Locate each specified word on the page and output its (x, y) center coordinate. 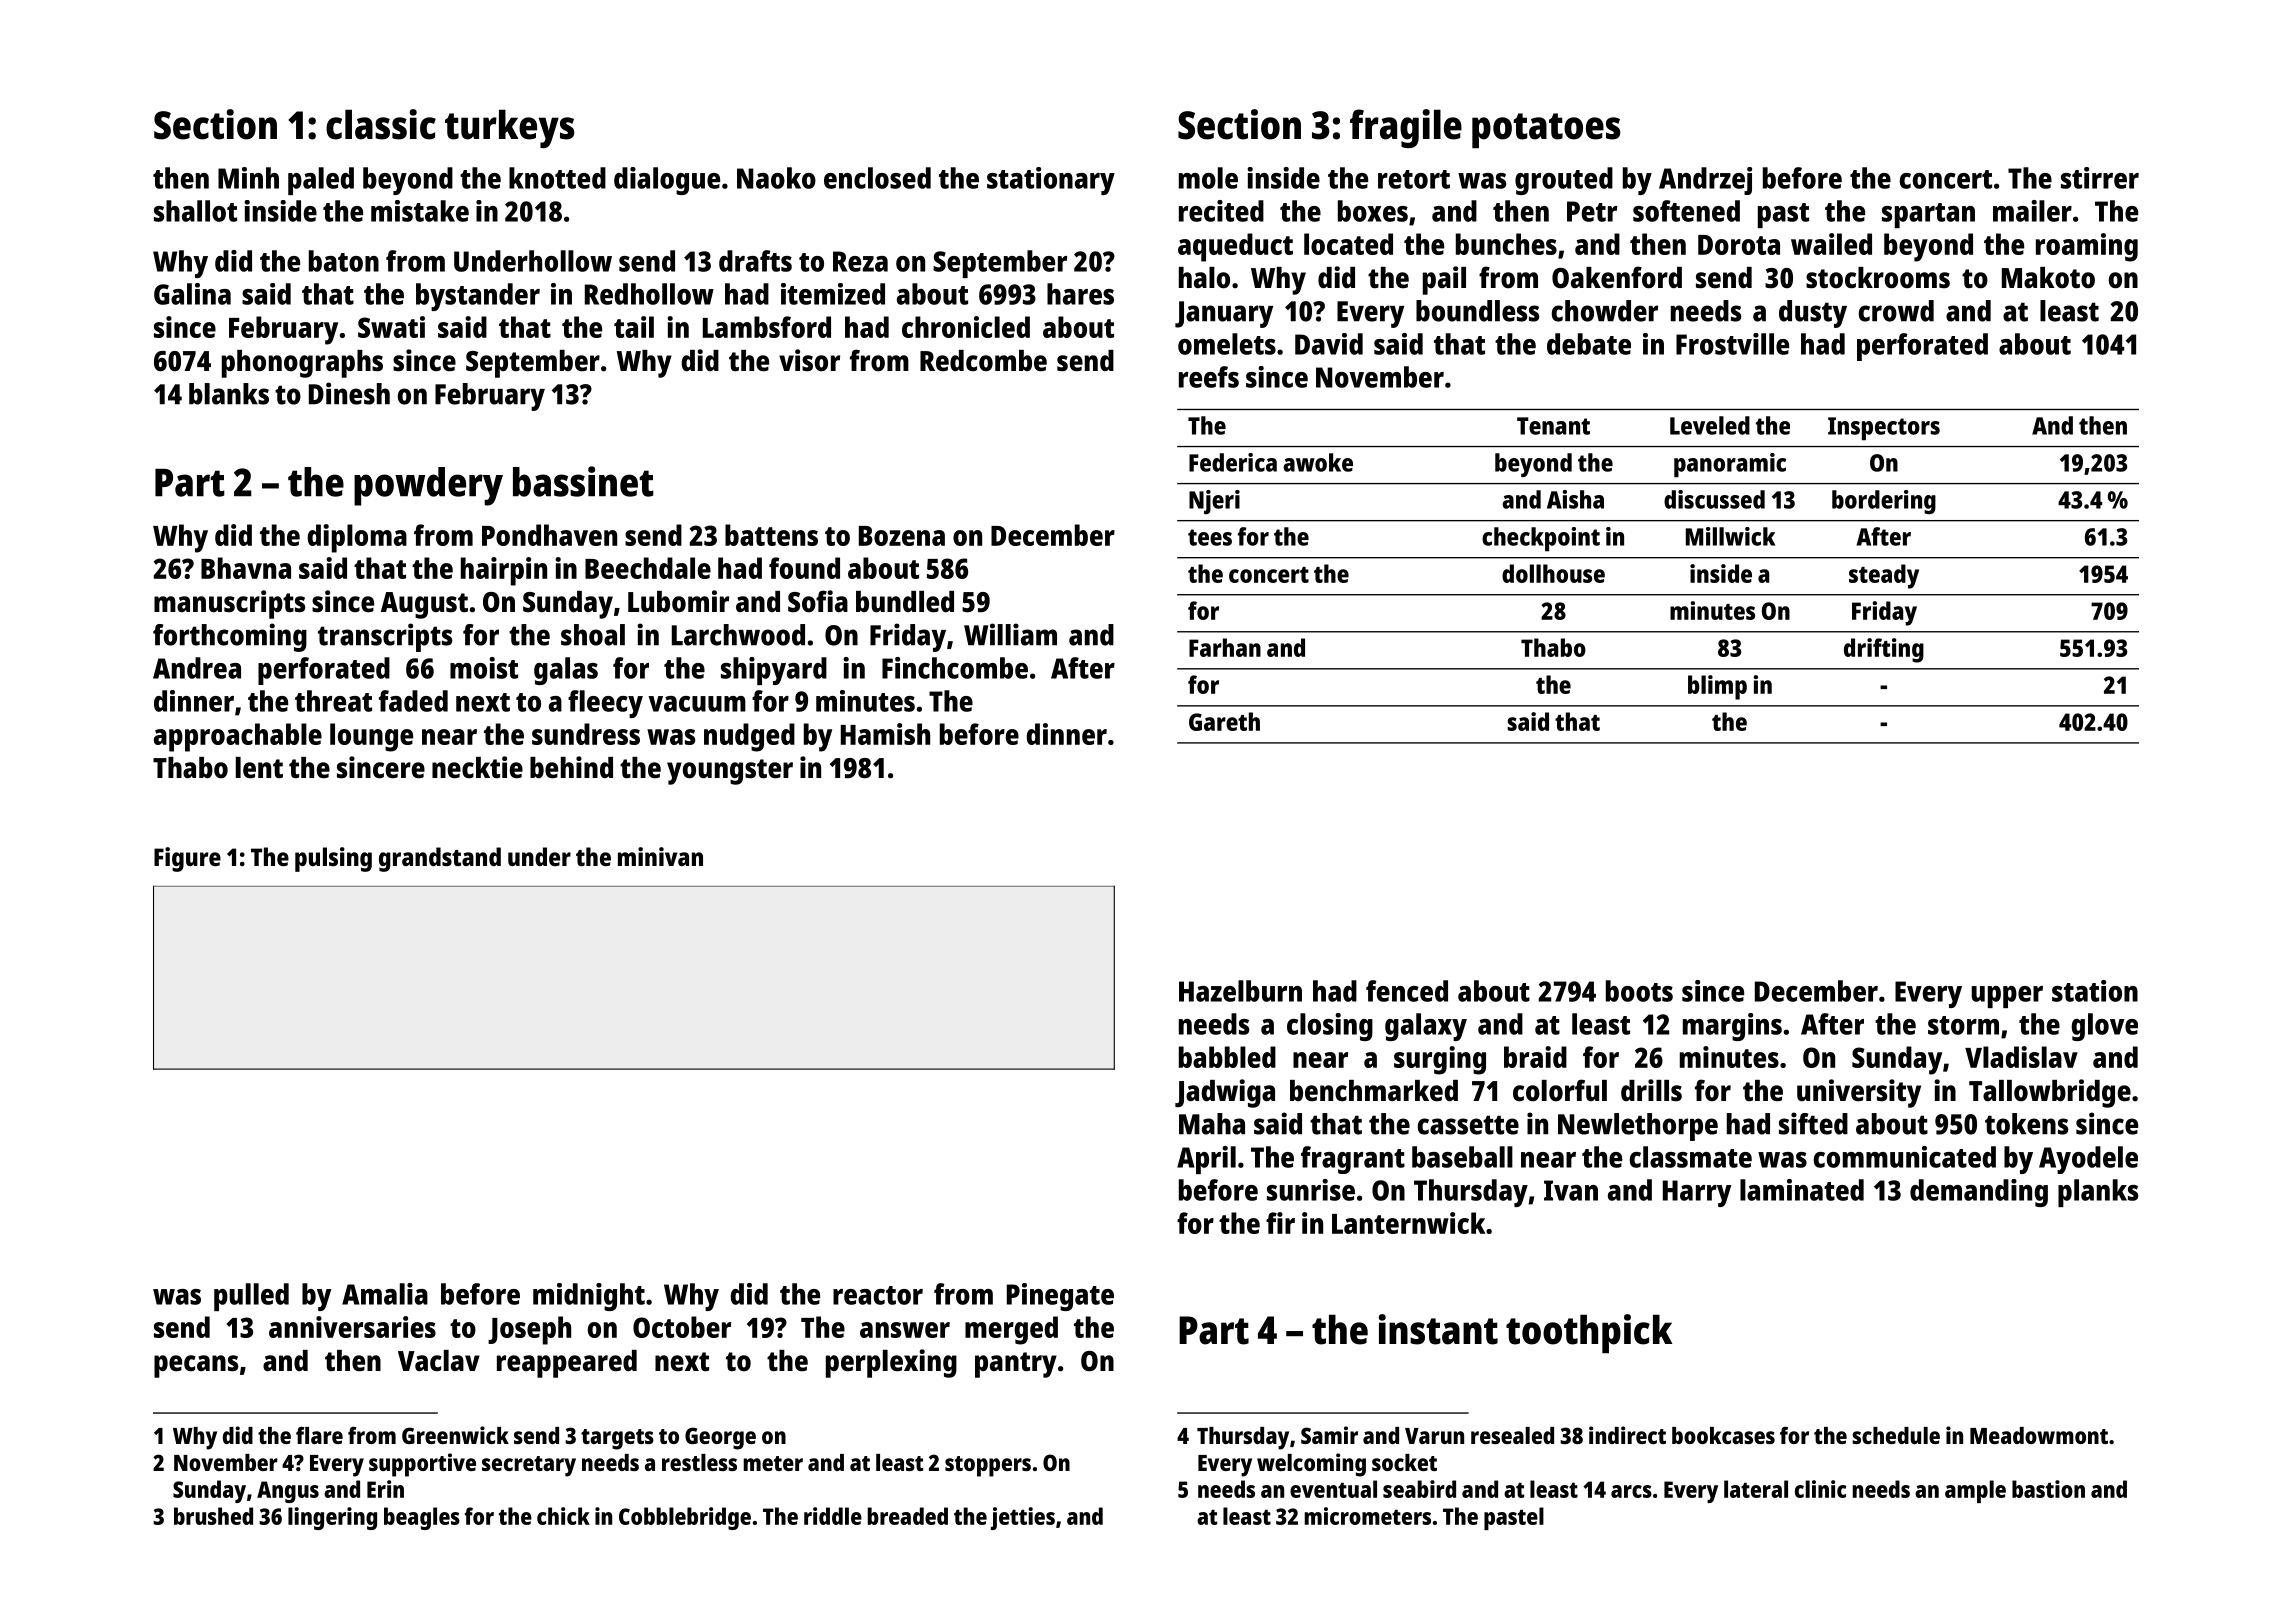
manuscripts (230, 604)
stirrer (2100, 178)
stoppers (988, 1466)
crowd (1896, 311)
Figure (187, 859)
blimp (1717, 687)
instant (1438, 1329)
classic (381, 124)
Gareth (1224, 721)
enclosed (877, 178)
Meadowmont (2039, 1435)
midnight (589, 1297)
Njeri (1214, 502)
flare (319, 1435)
